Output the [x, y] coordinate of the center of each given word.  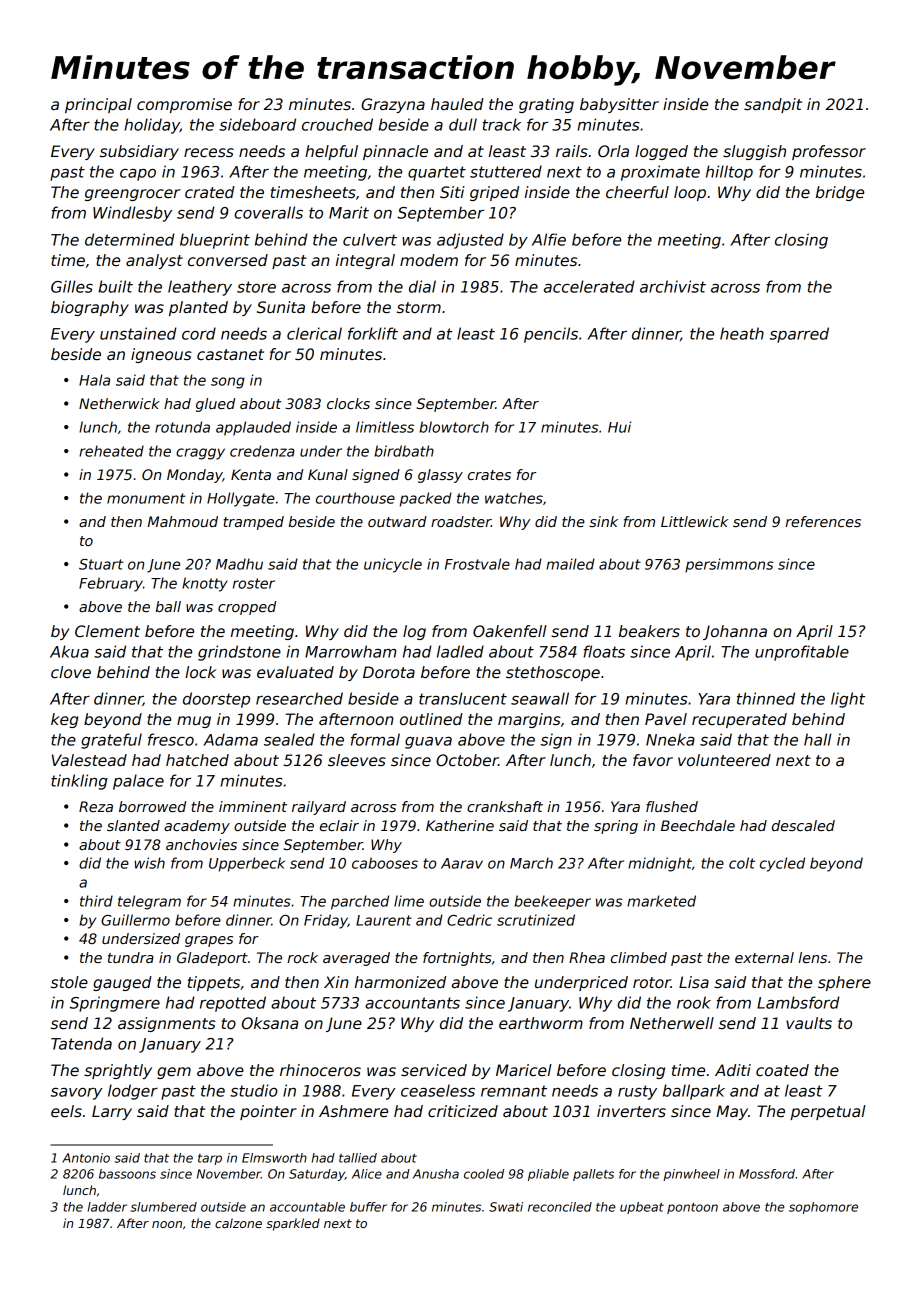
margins [529, 720]
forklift [373, 333]
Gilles [72, 286]
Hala [94, 380]
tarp [210, 1159]
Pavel [666, 719]
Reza [96, 806]
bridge [840, 193]
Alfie [549, 239]
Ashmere [353, 1111]
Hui [619, 427]
